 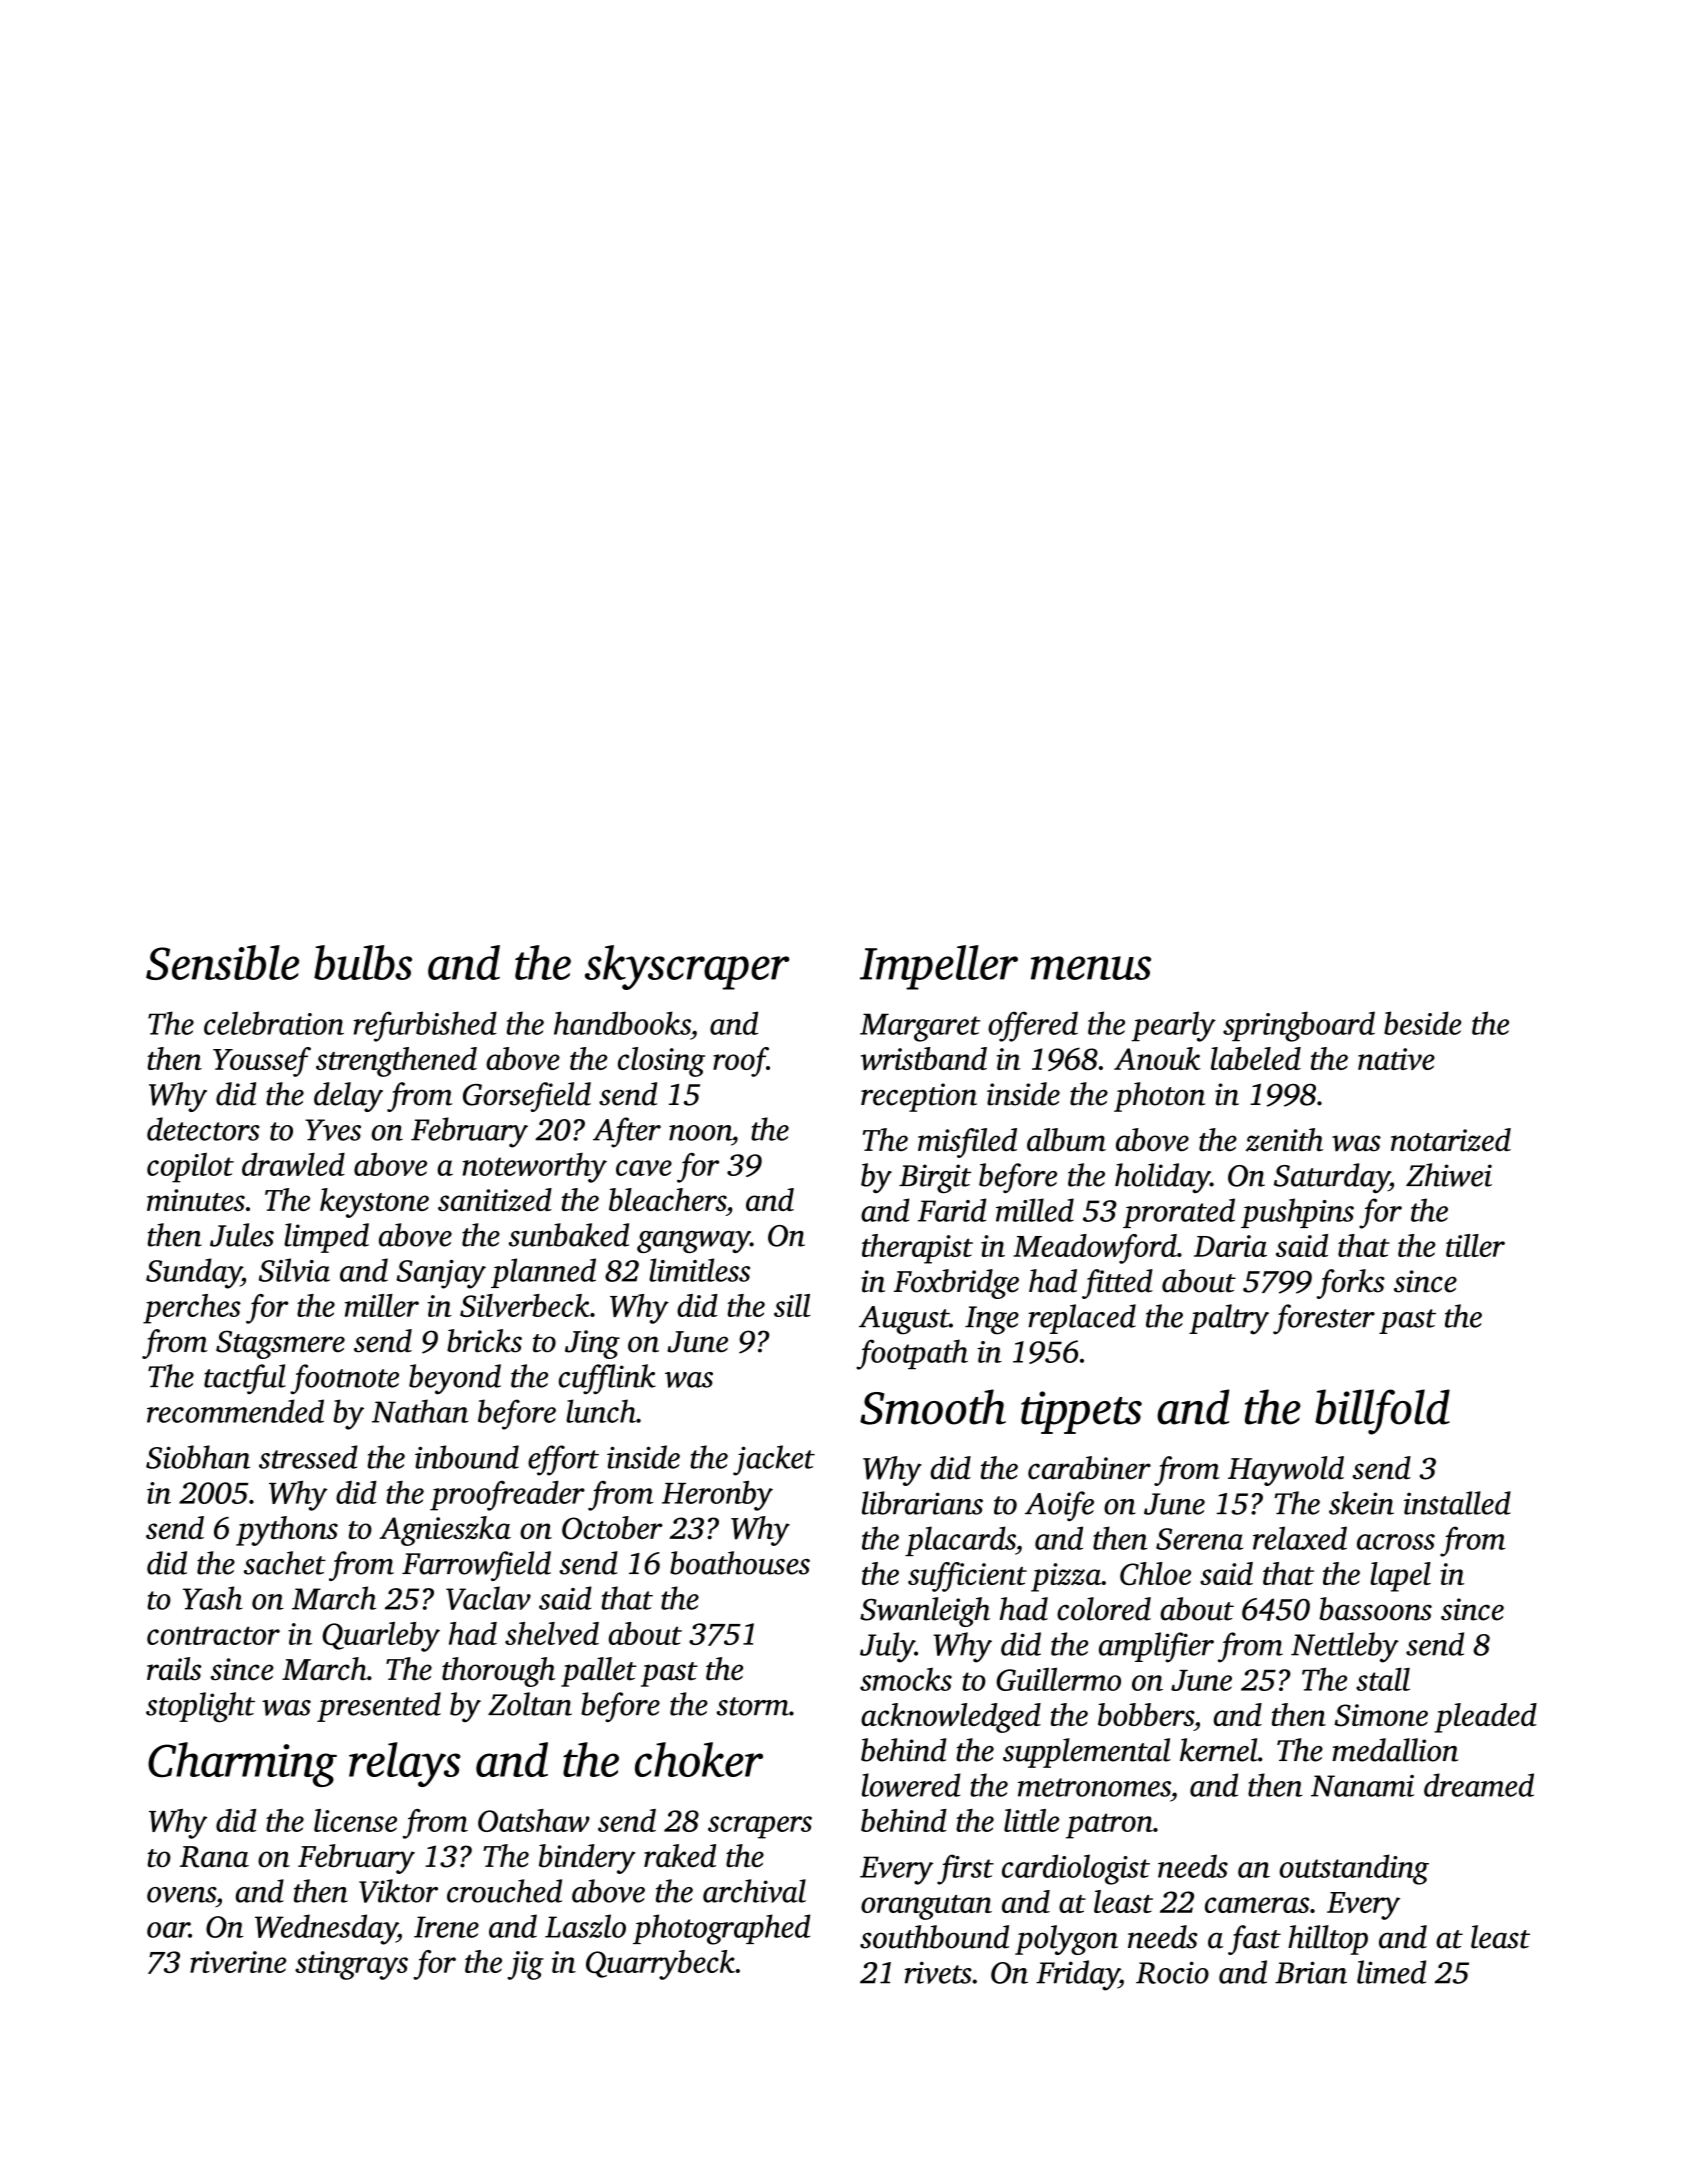 I want to click on stressed, so click(x=308, y=1457).
